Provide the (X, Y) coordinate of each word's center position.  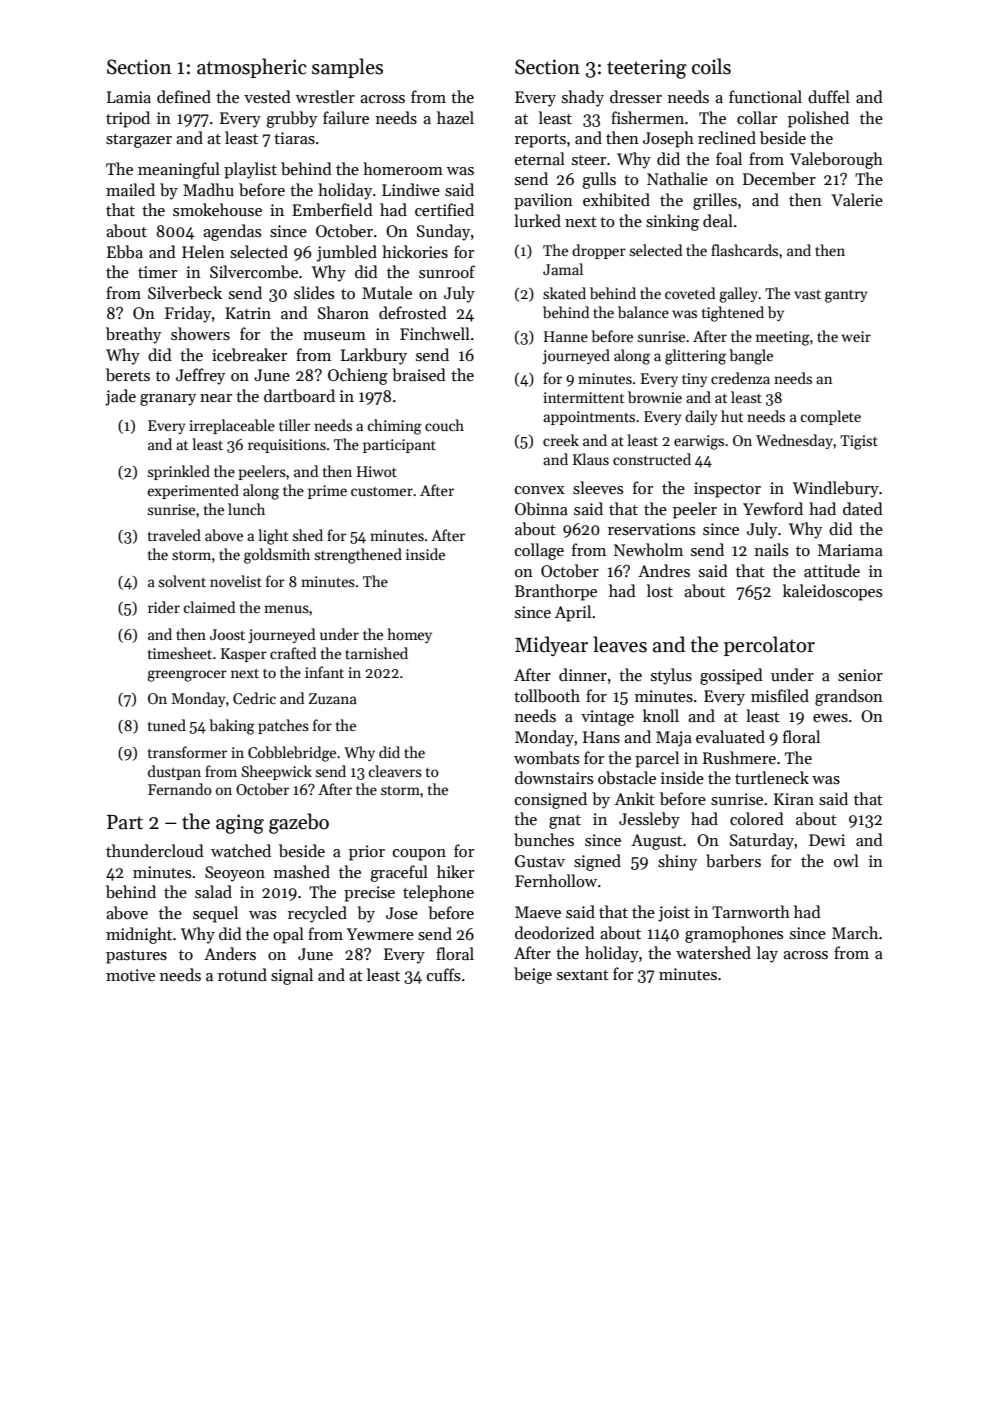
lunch (246, 509)
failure (346, 117)
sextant (583, 975)
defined (184, 96)
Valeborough (836, 160)
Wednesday (794, 441)
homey (409, 635)
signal (292, 976)
